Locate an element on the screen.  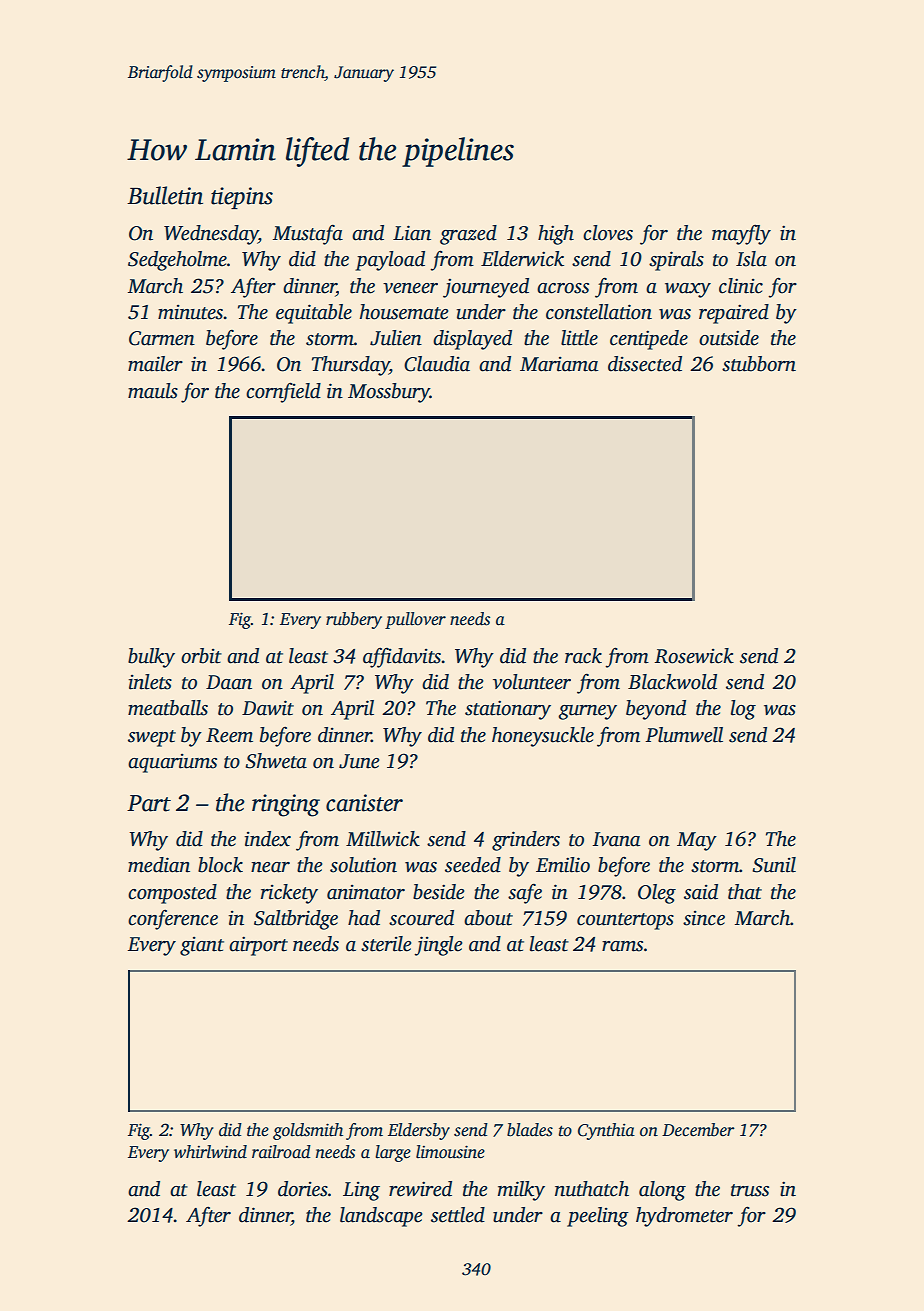
aquariums is located at coordinates (172, 763).
